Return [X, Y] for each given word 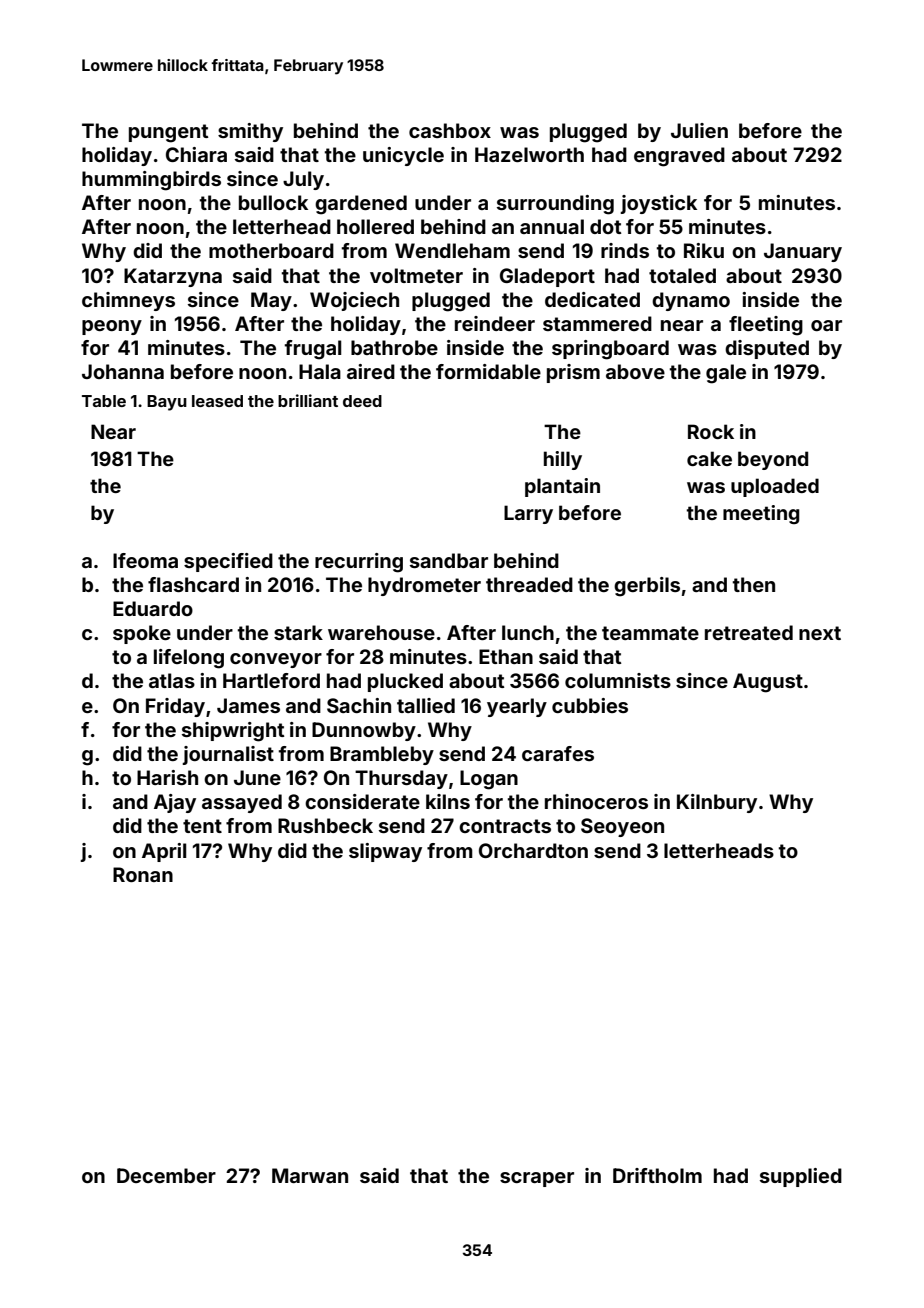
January [803, 252]
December [166, 1175]
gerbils [647, 587]
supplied [801, 1177]
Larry [528, 514]
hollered [375, 226]
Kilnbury [717, 803]
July [303, 180]
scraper [537, 1179]
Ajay [175, 803]
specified [228, 562]
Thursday [401, 779]
